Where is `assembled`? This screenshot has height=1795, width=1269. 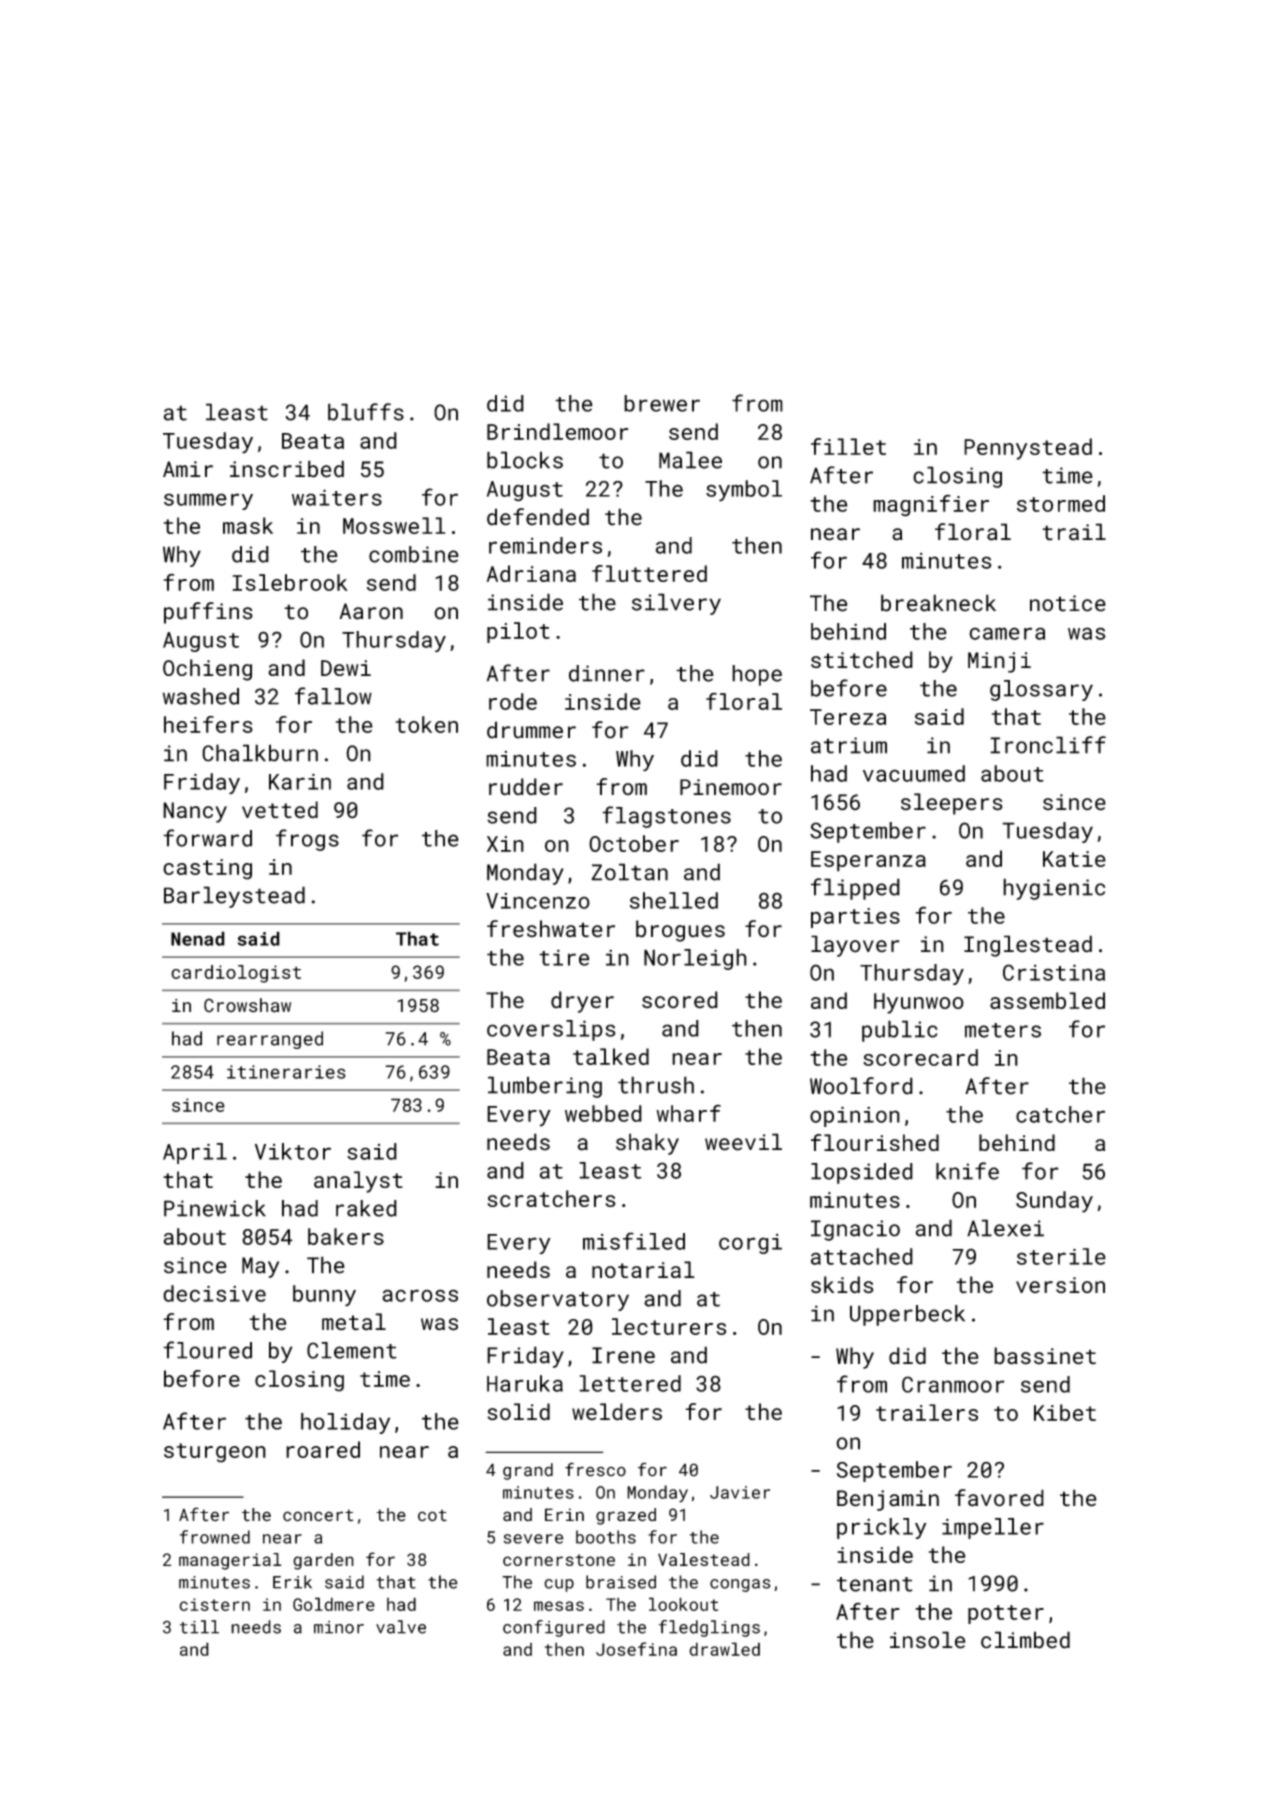 assembled is located at coordinates (1047, 1000).
